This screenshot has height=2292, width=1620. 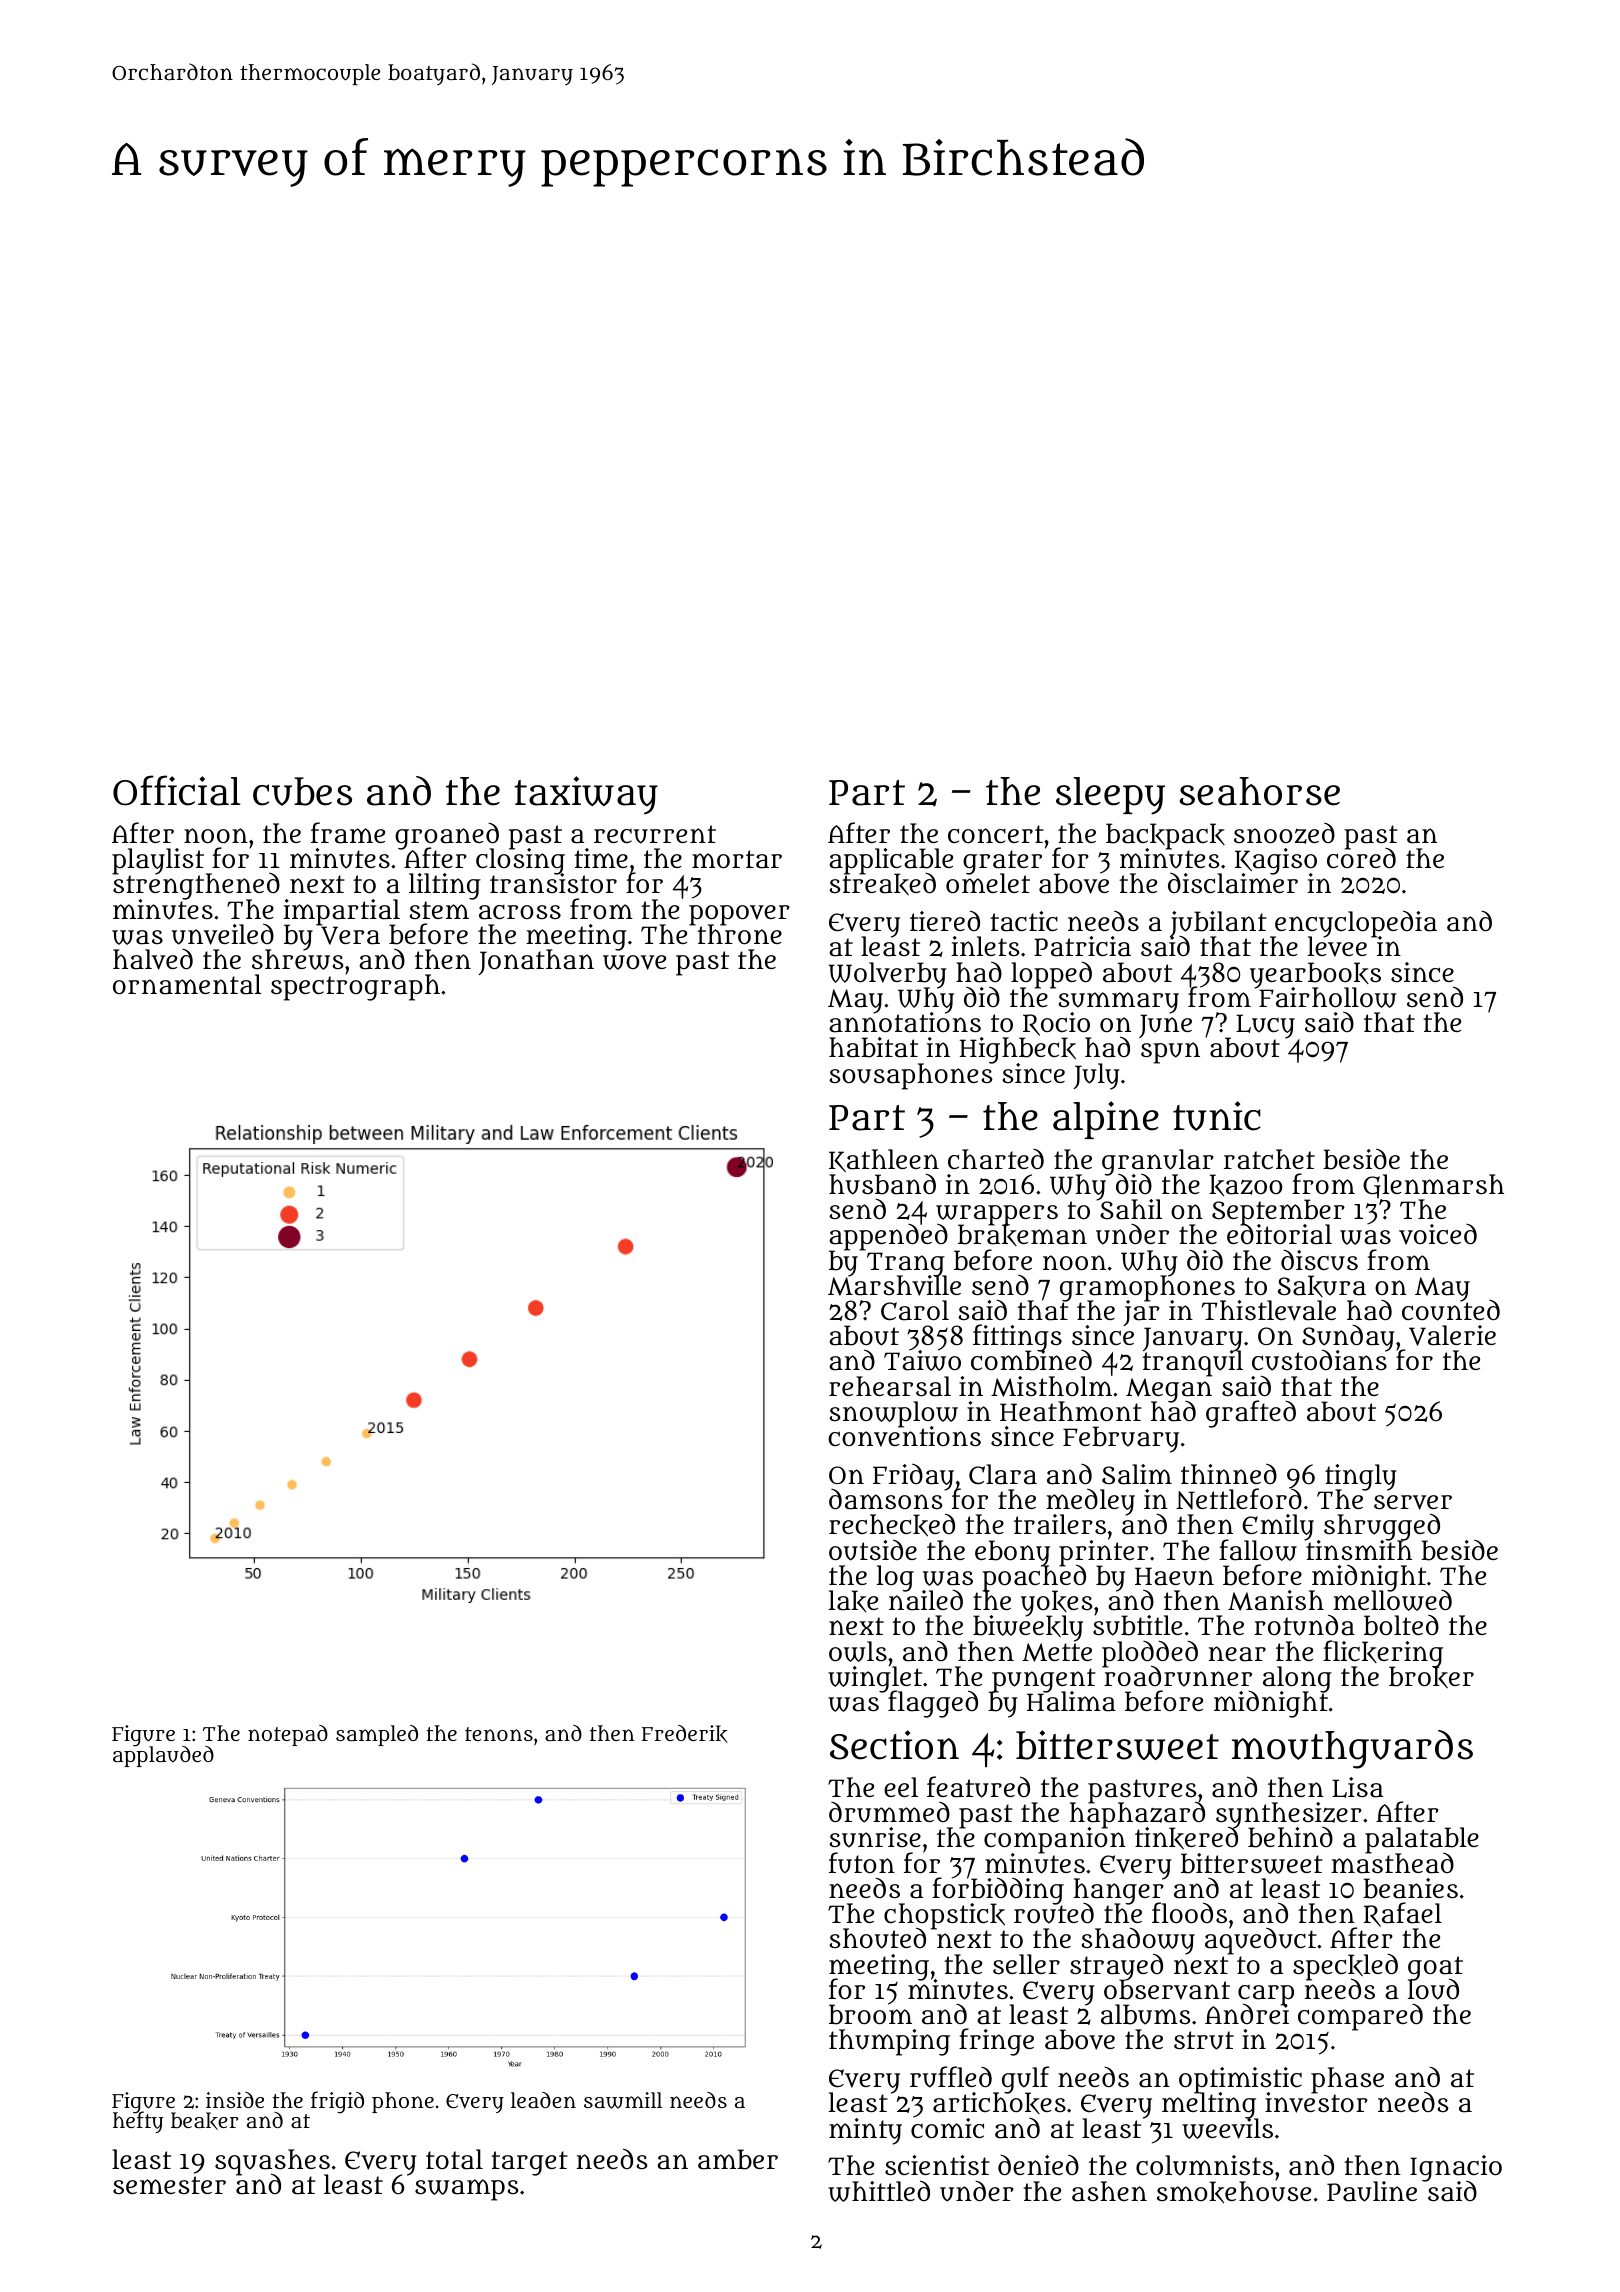 I want to click on sleepy, so click(x=1110, y=796).
